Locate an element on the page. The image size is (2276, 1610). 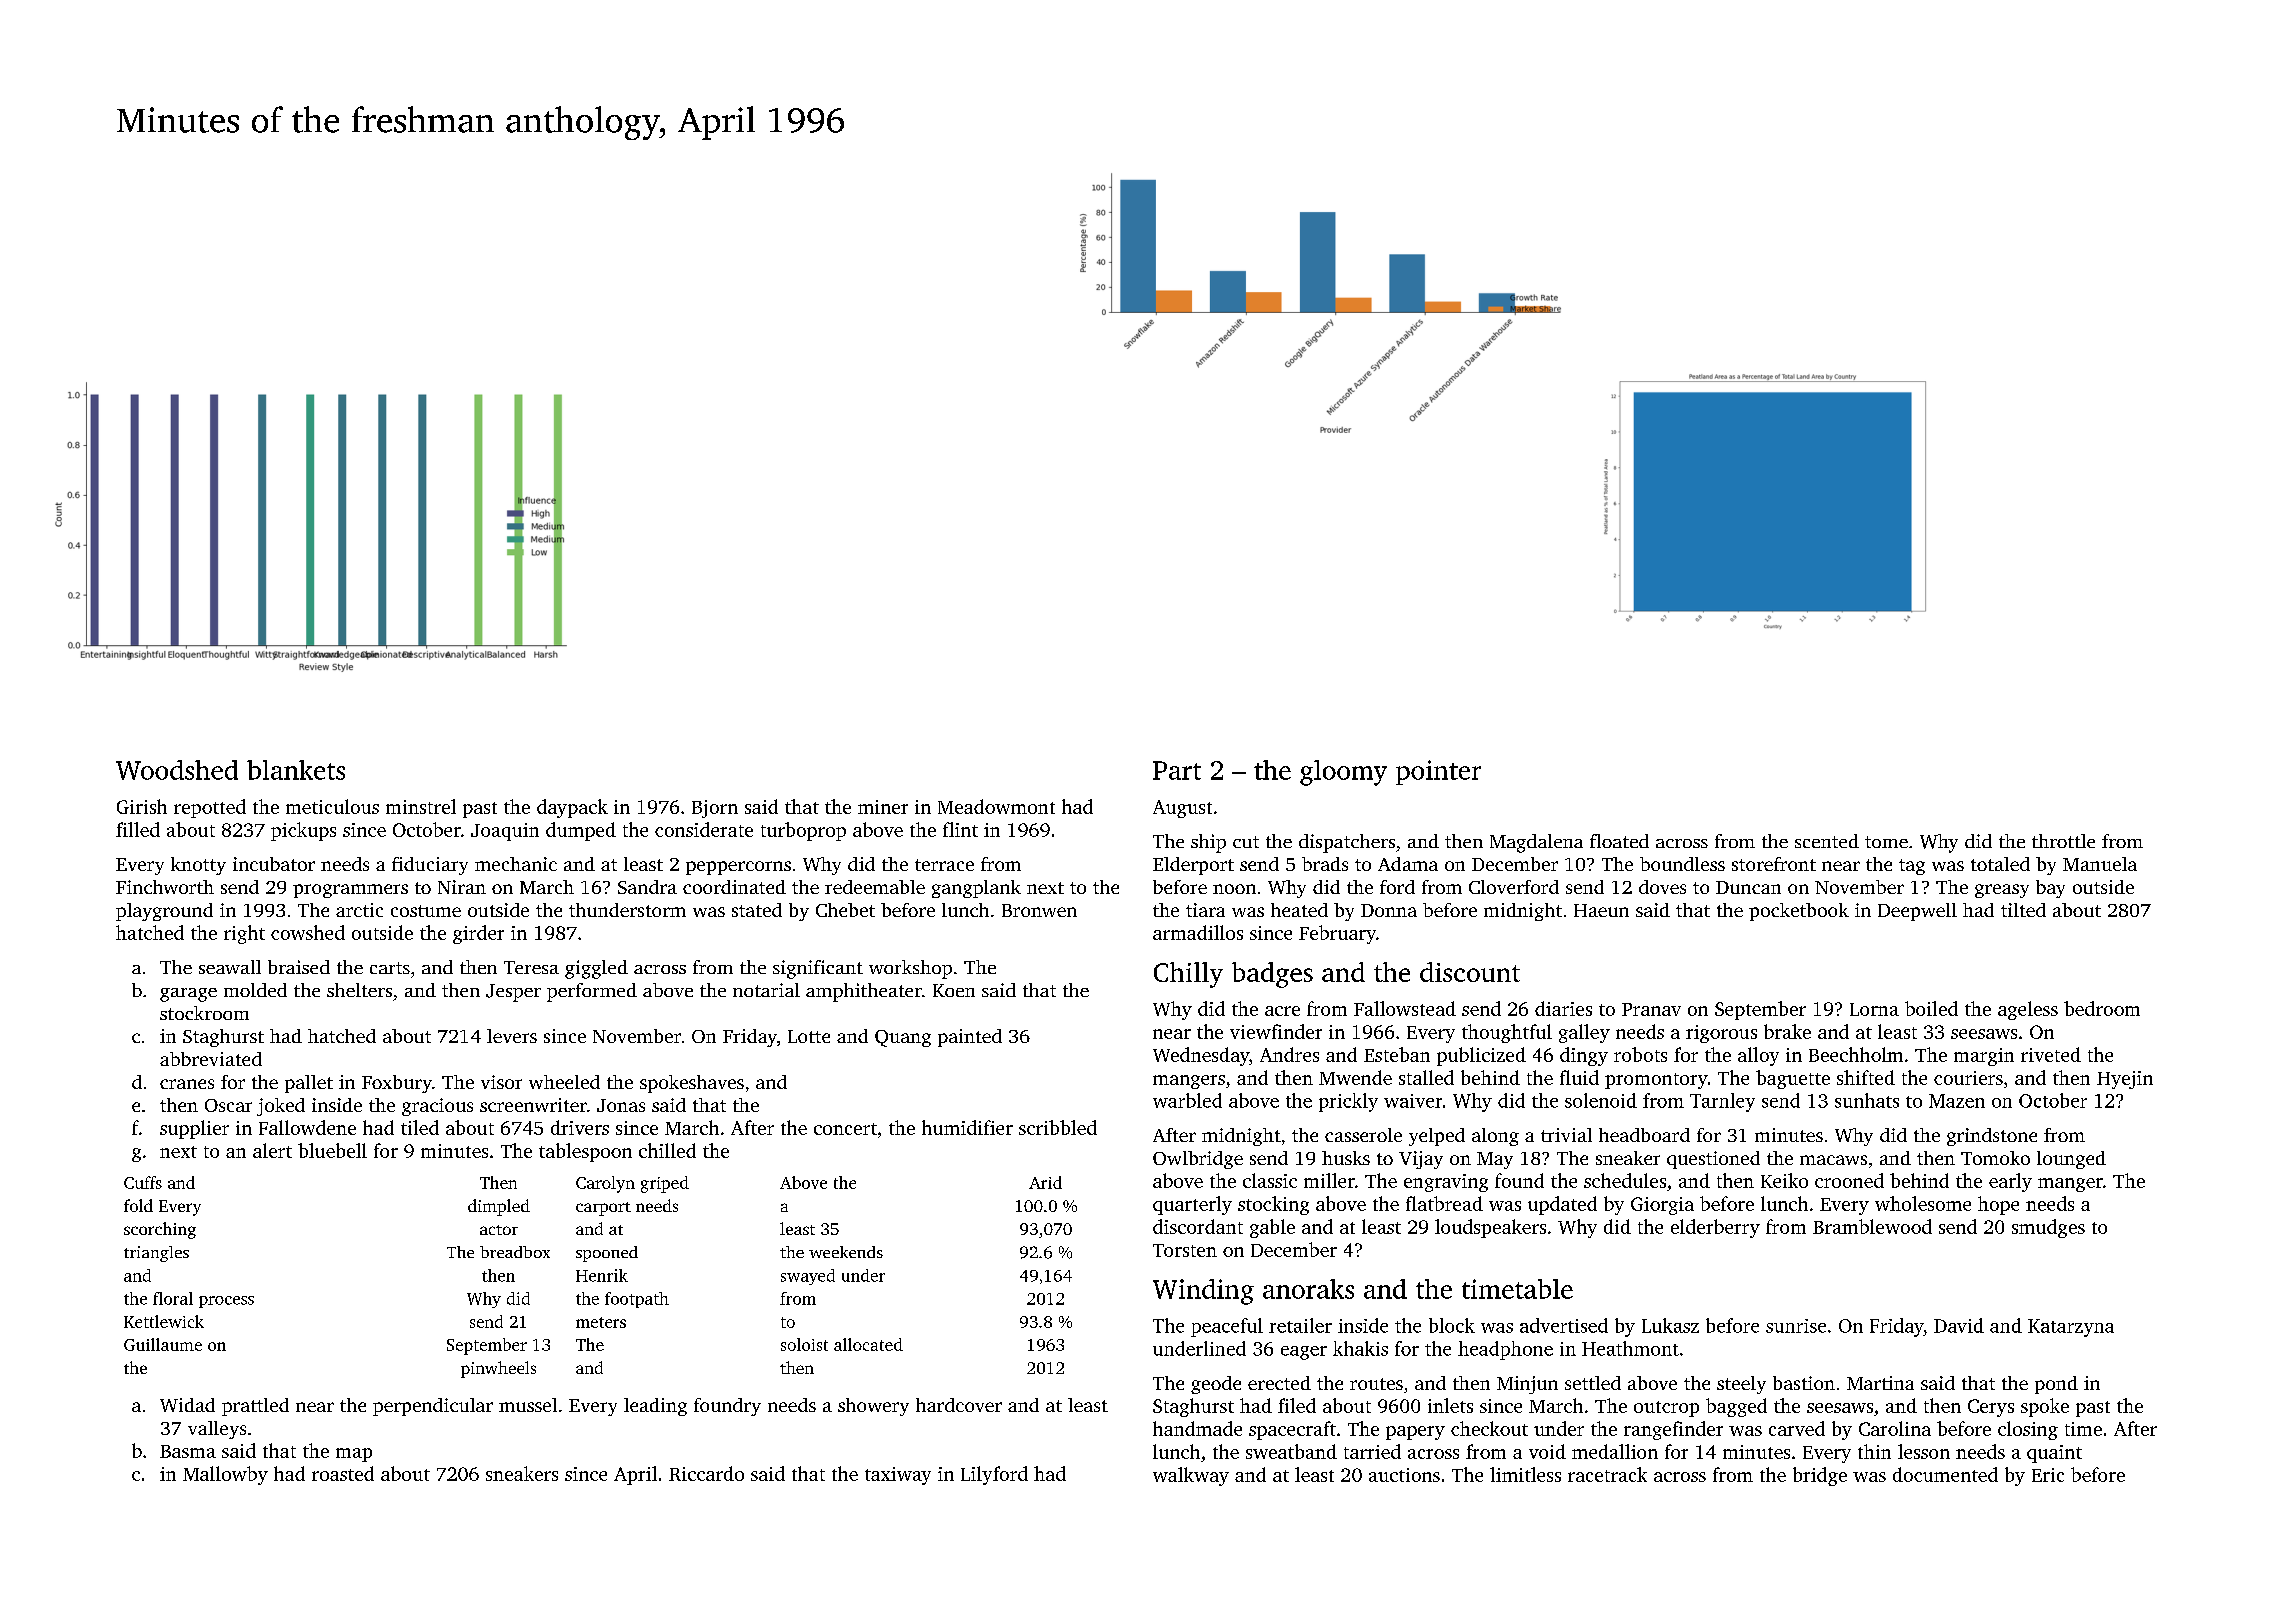
notarial is located at coordinates (766, 990).
